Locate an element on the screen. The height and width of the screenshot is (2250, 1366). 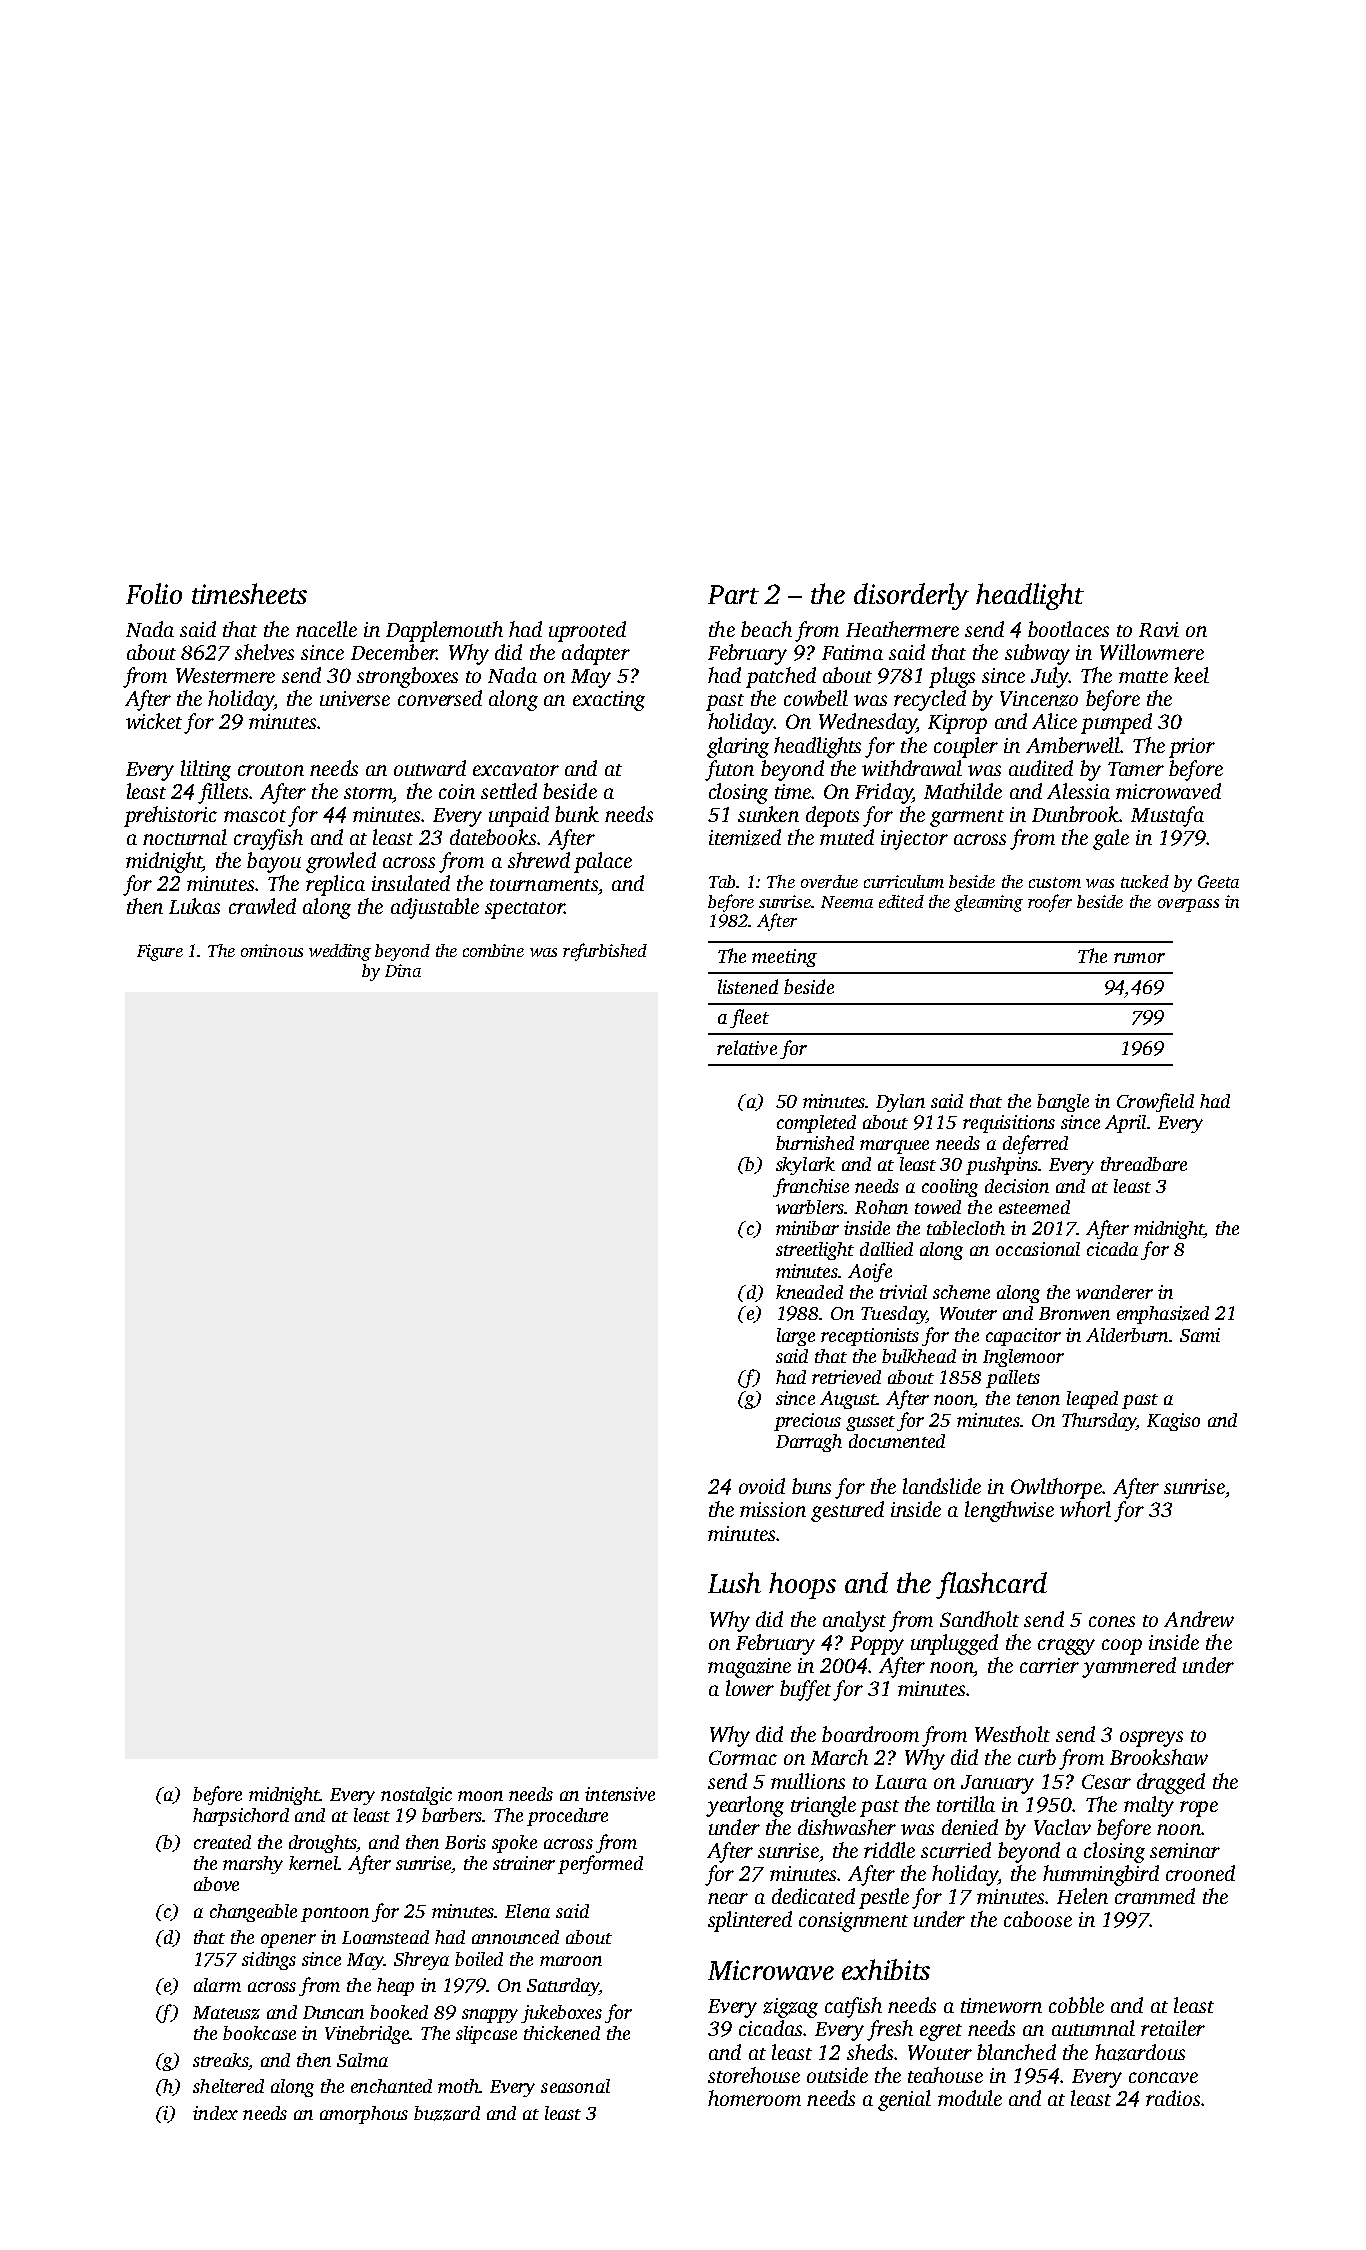
whorl is located at coordinates (1085, 1509).
